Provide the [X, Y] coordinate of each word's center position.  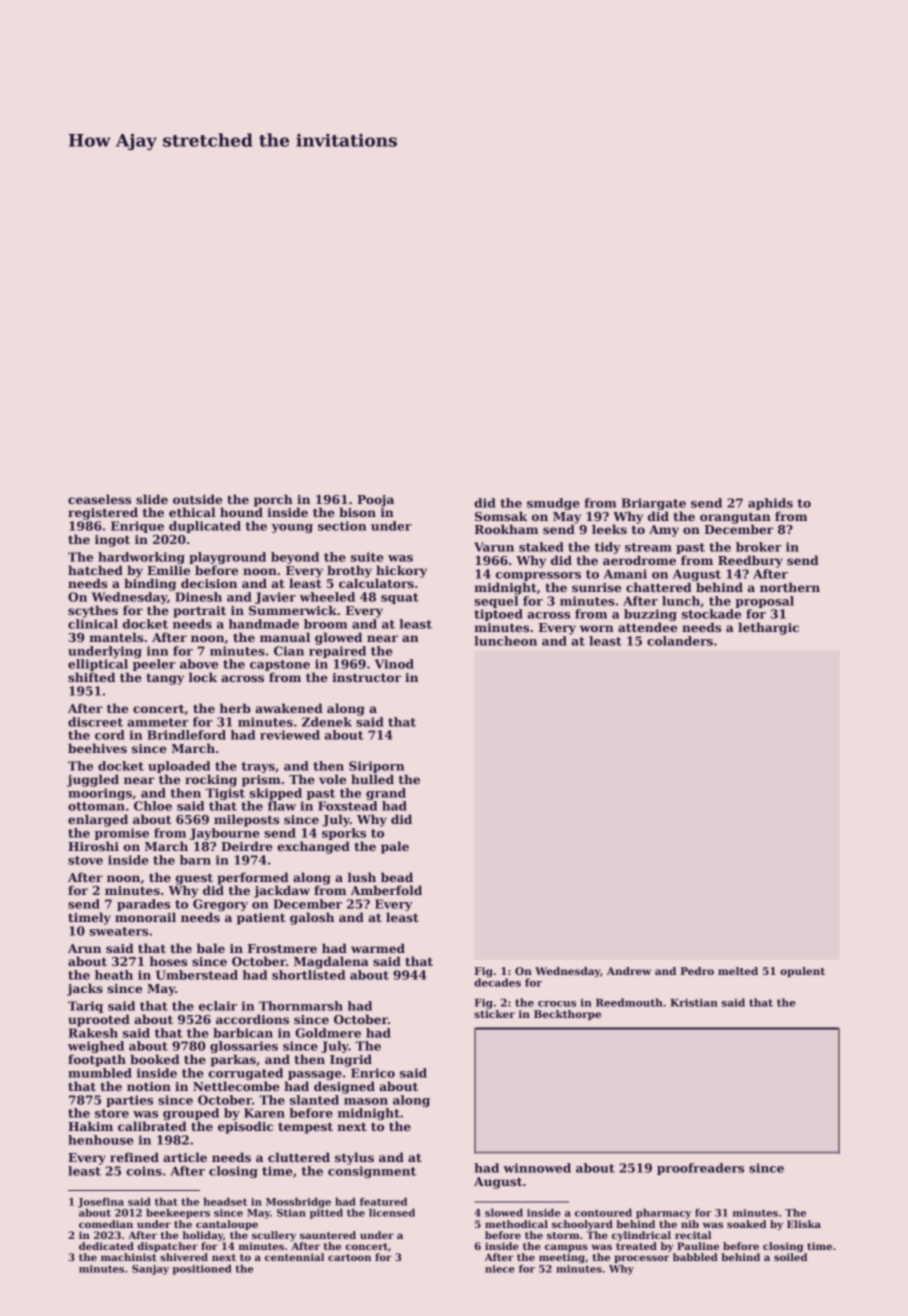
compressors [538, 576]
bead [397, 877]
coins [144, 1171]
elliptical [98, 665]
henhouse [100, 1140]
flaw [282, 806]
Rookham [506, 529]
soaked [746, 1224]
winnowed [537, 1168]
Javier [275, 598]
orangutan [735, 518]
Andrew [629, 971]
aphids [770, 504]
